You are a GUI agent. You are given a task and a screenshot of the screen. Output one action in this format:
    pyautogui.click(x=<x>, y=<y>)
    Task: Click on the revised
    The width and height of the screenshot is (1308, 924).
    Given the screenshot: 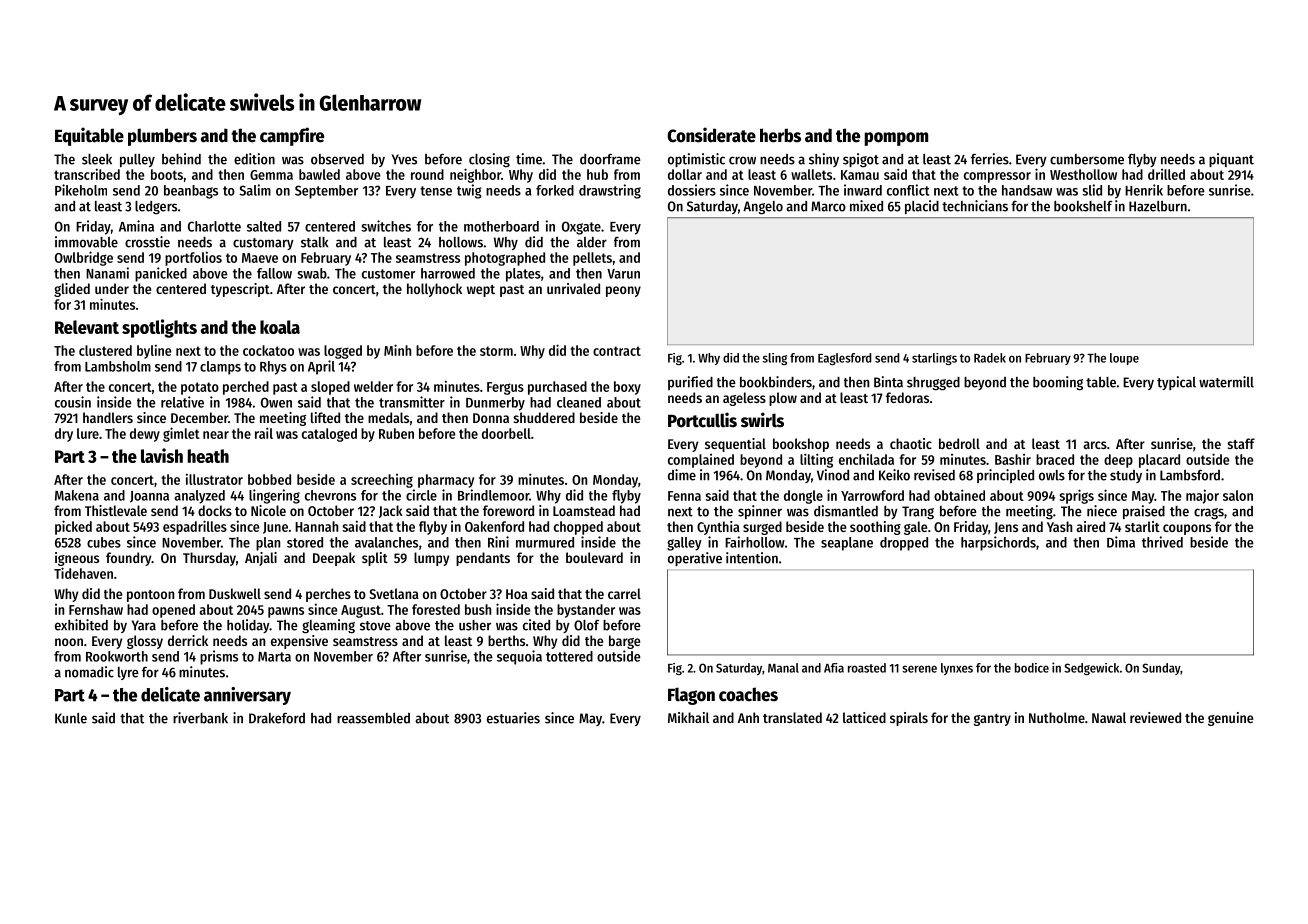 What is the action you would take?
    pyautogui.click(x=934, y=475)
